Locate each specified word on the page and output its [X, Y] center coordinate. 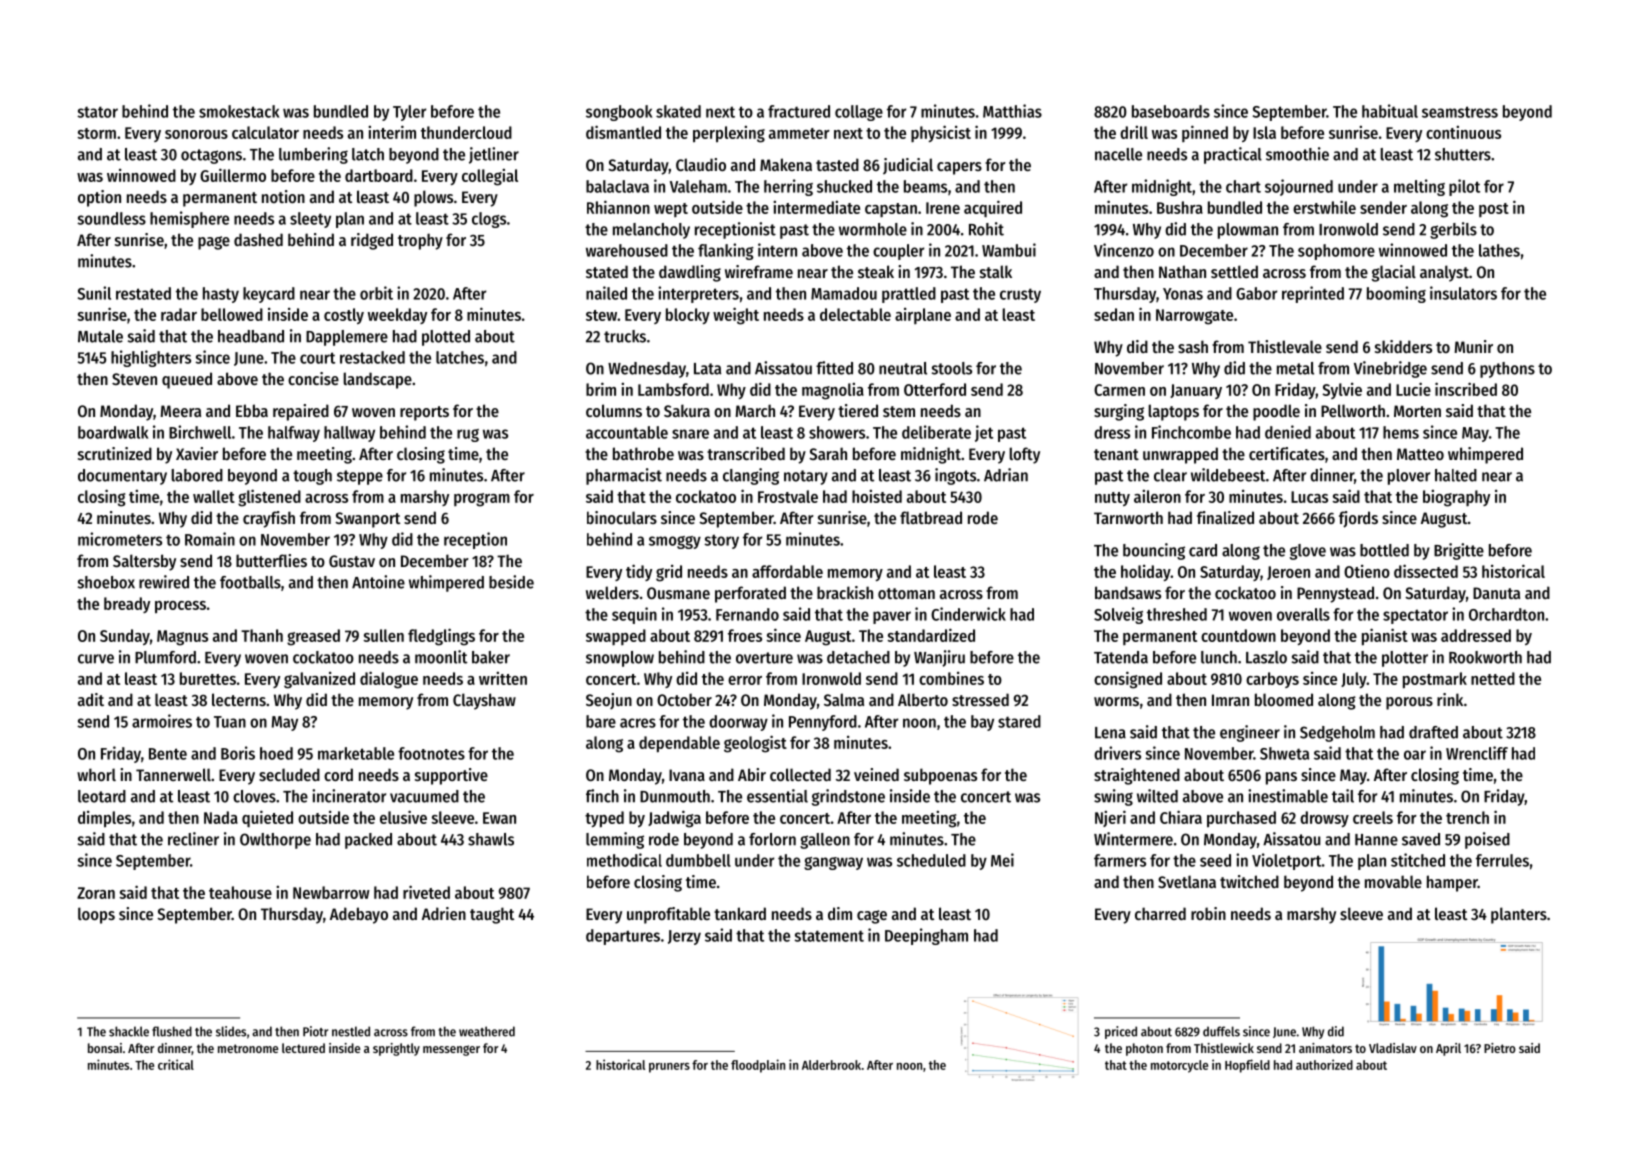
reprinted [1313, 294]
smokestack [239, 111]
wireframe [759, 271]
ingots [955, 476]
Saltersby [144, 562]
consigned [1128, 680]
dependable [679, 744]
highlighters [151, 358]
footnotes [431, 753]
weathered [487, 1031]
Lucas [1309, 497]
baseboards [1171, 111]
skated [678, 111]
